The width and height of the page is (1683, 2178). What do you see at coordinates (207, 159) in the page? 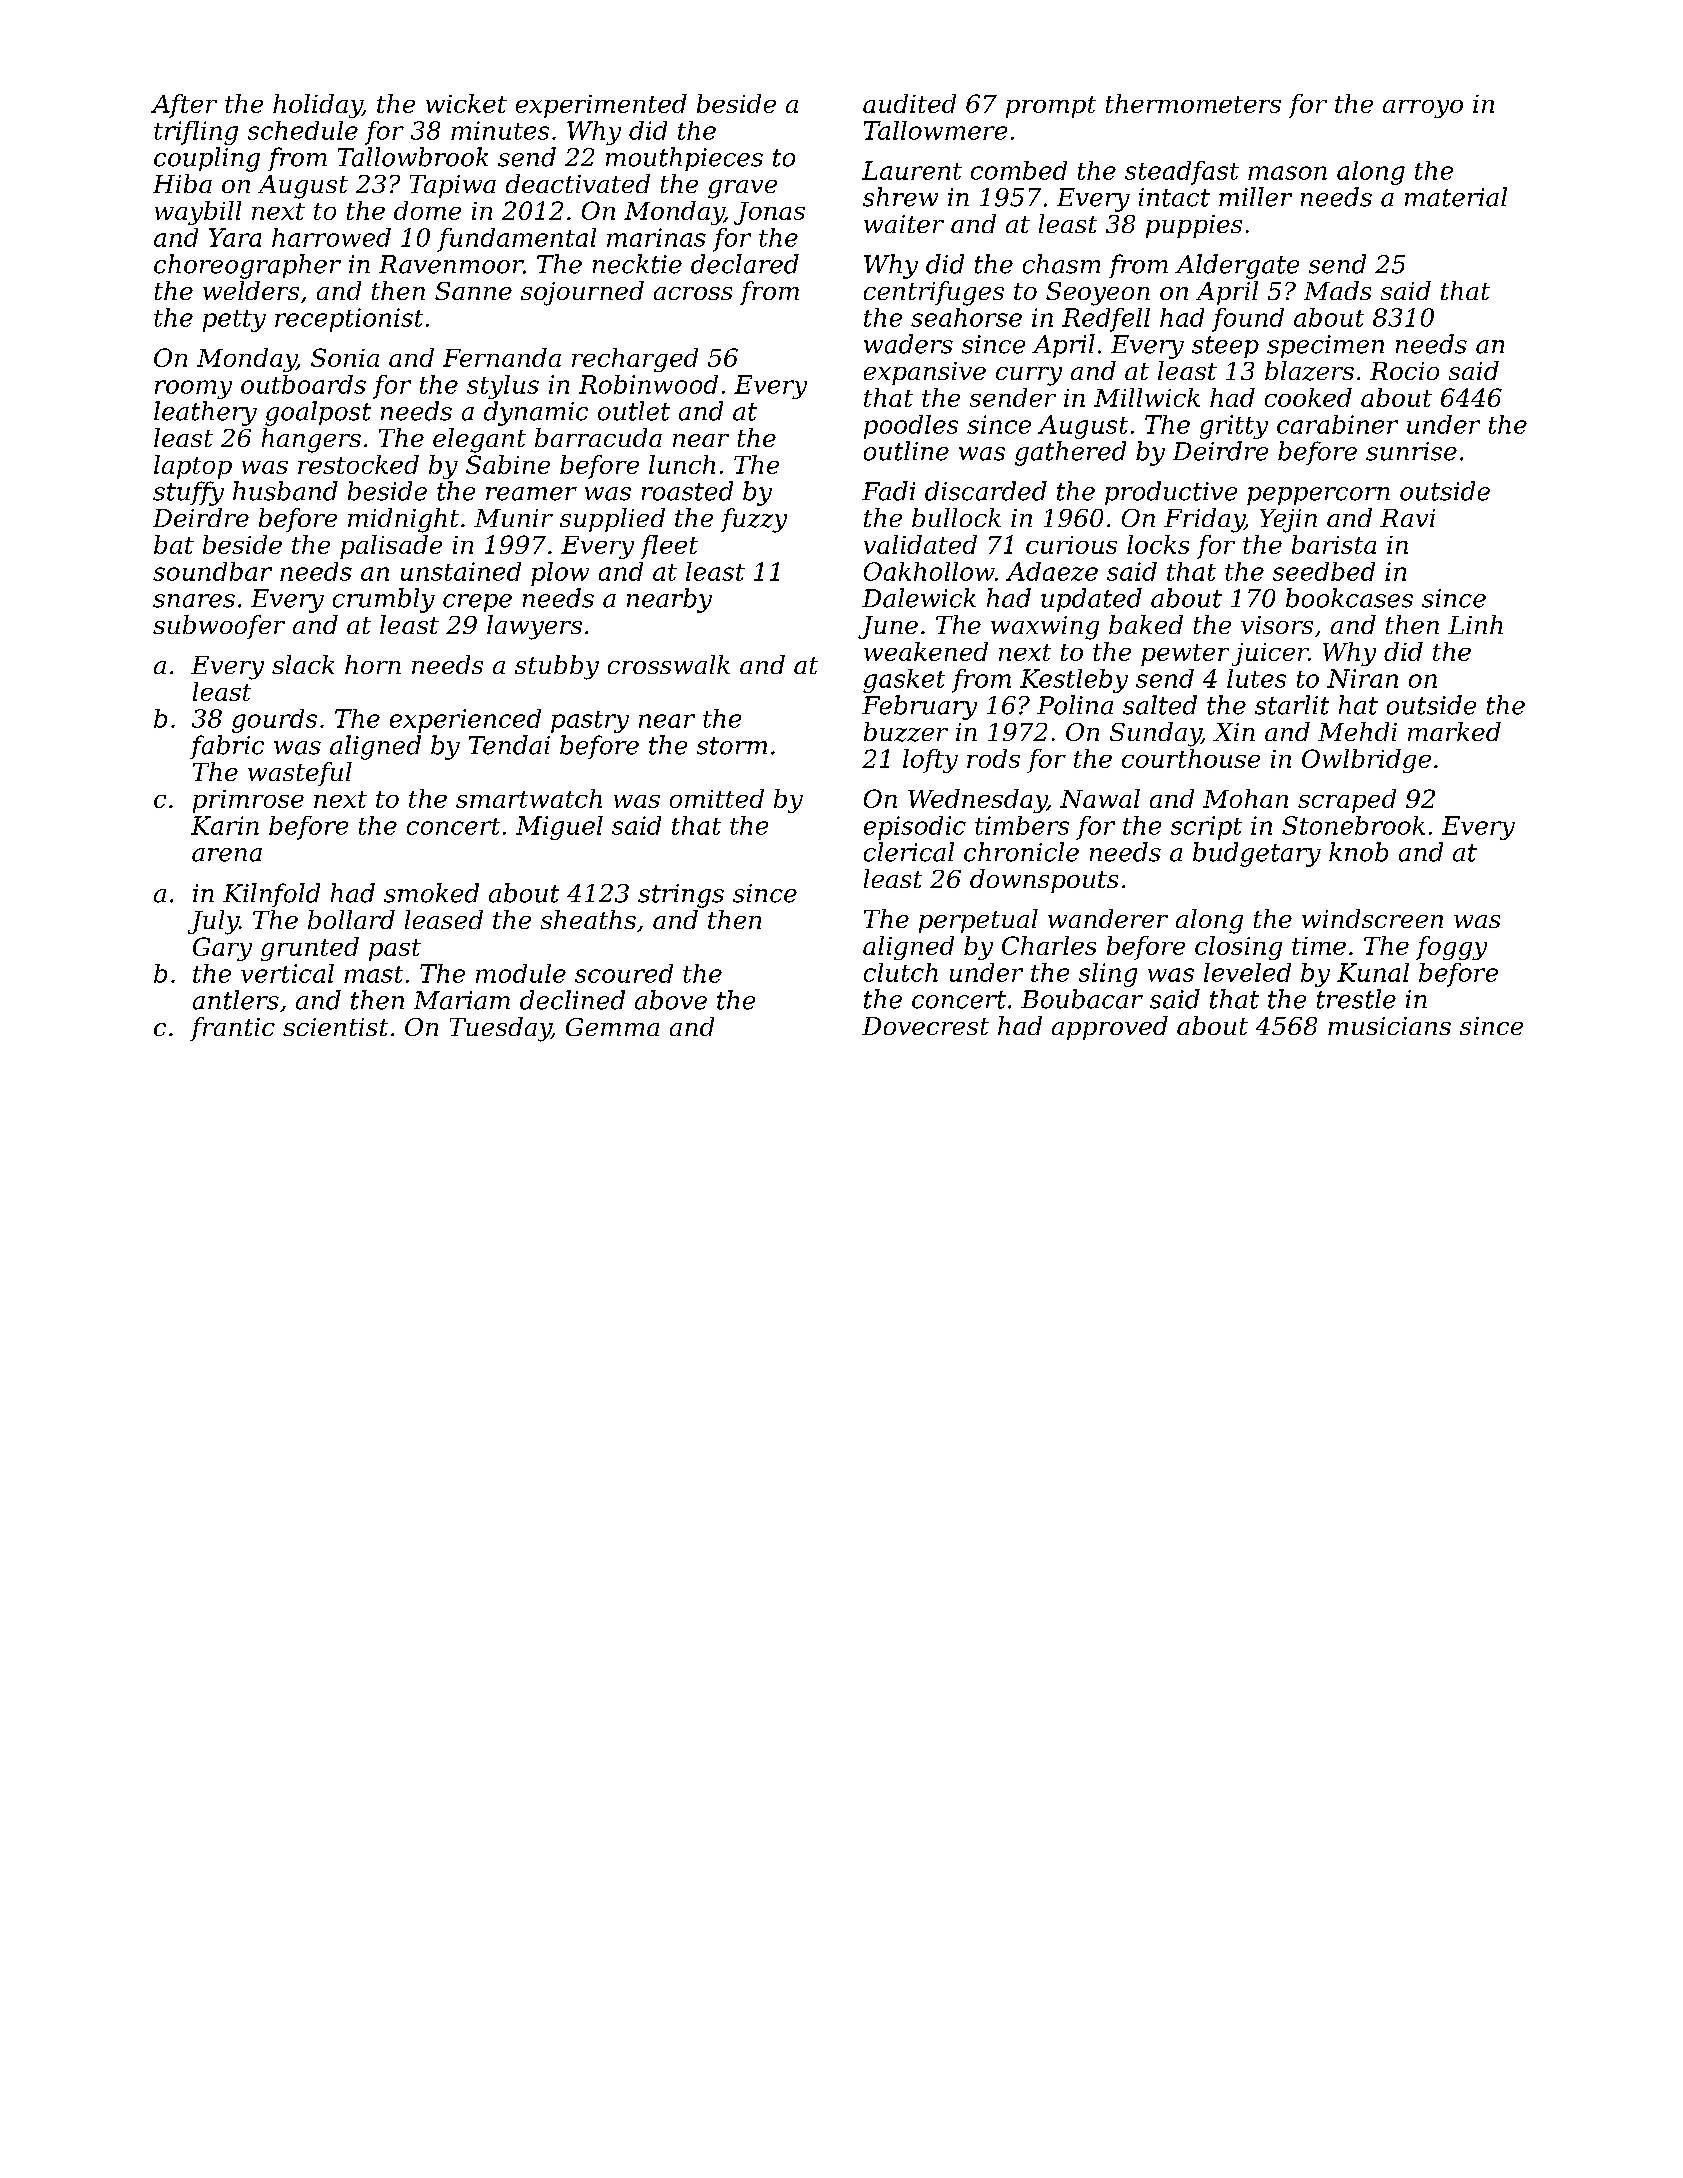
I see `coupling` at bounding box center [207, 159].
